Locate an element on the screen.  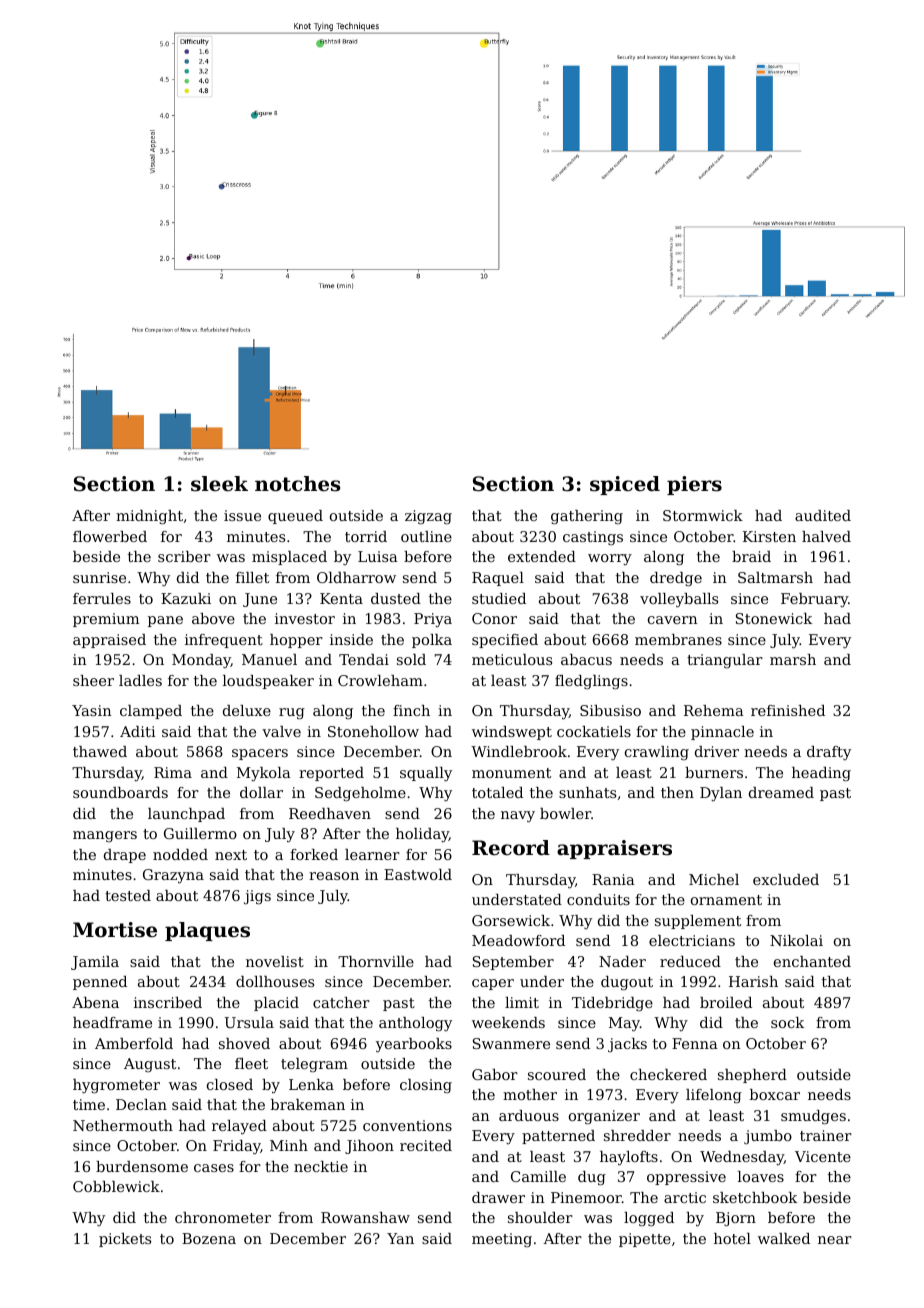
drawer is located at coordinates (498, 1197).
